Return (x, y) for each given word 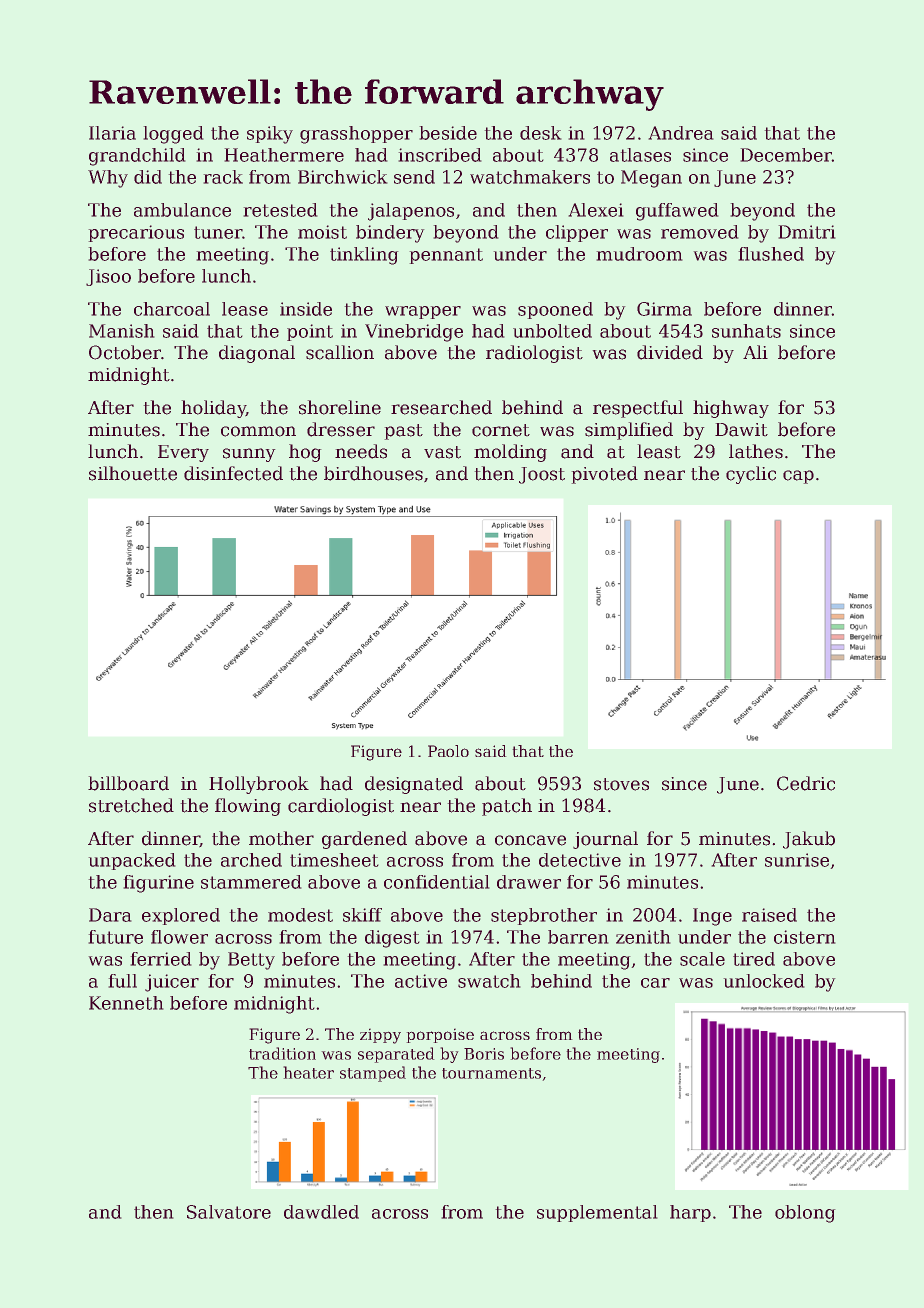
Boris (484, 1054)
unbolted (552, 331)
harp (690, 1213)
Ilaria (112, 133)
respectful (638, 409)
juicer (172, 983)
